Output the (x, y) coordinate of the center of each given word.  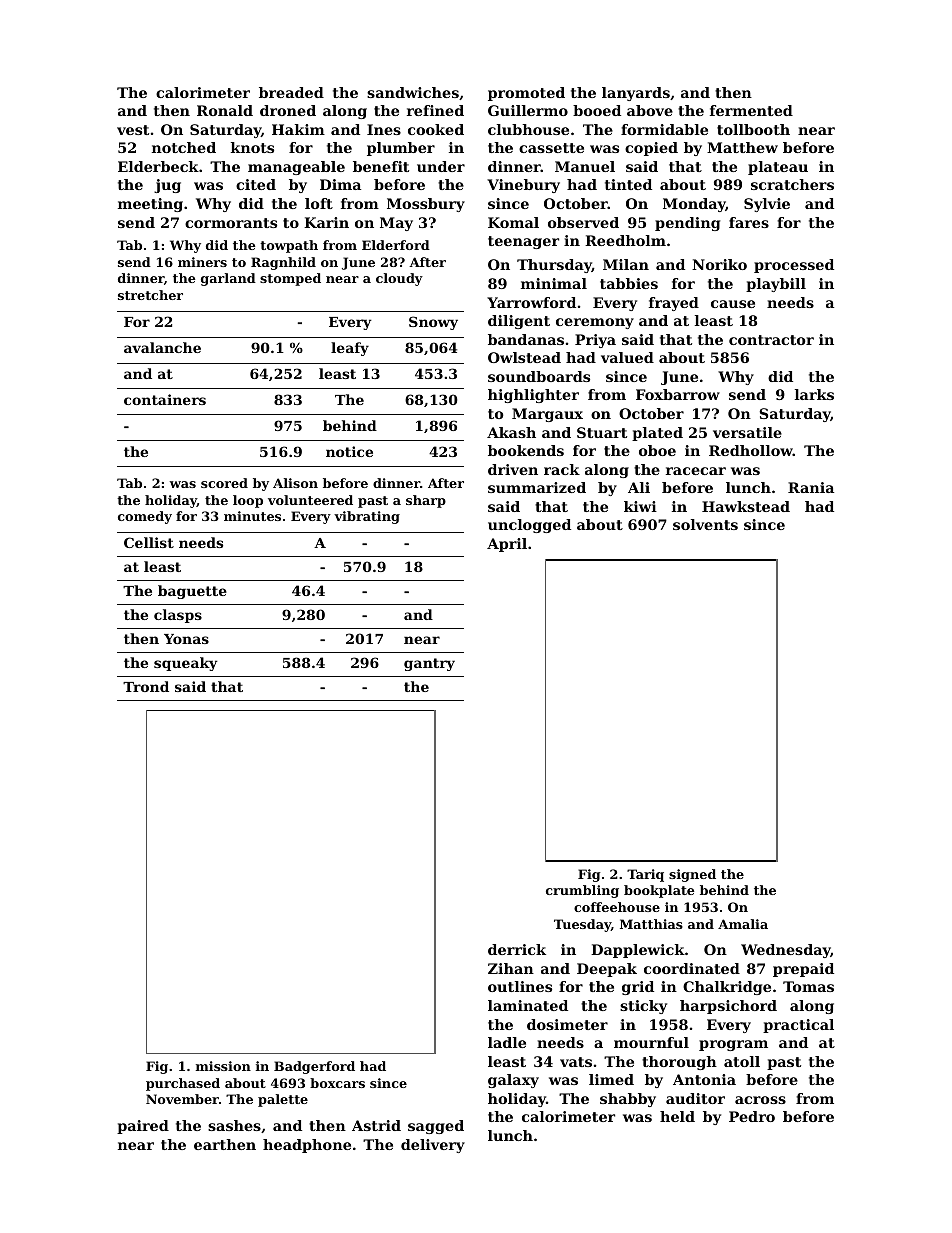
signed (692, 875)
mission (223, 1066)
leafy (350, 349)
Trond (146, 686)
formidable (664, 129)
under (441, 166)
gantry (429, 664)
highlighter (533, 396)
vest (133, 130)
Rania (811, 487)
